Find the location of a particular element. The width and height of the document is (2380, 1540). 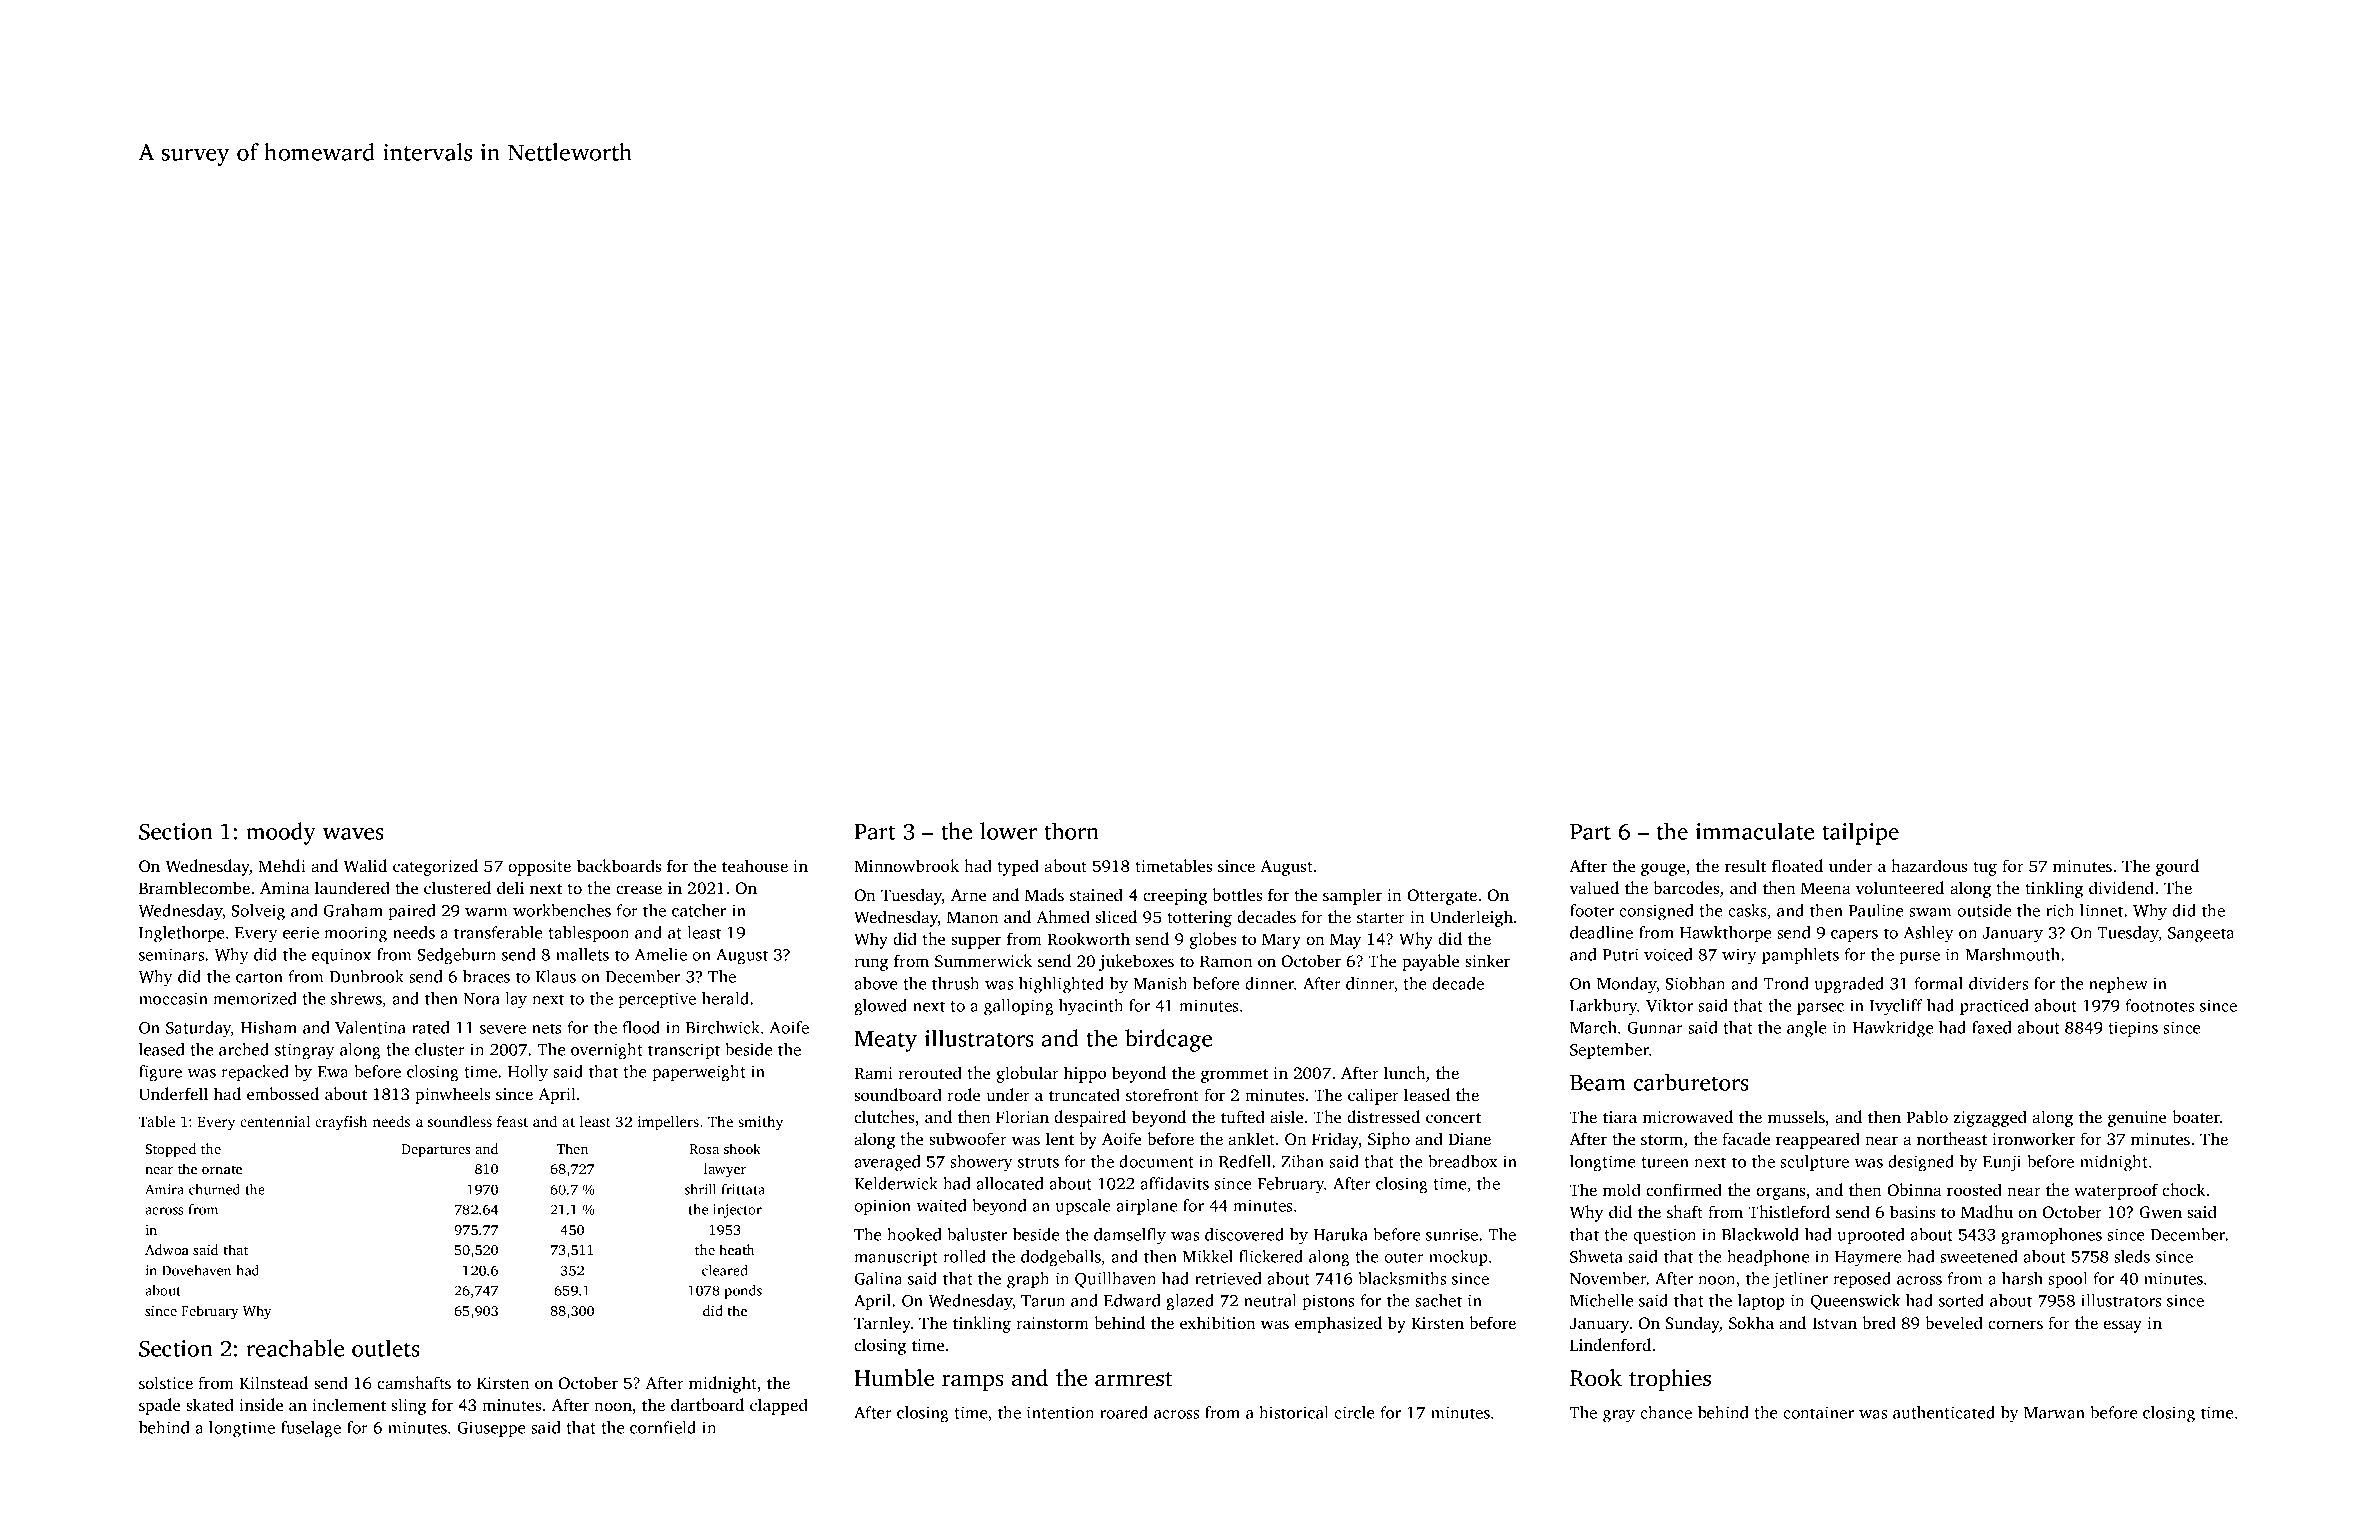

embossed is located at coordinates (283, 1093).
